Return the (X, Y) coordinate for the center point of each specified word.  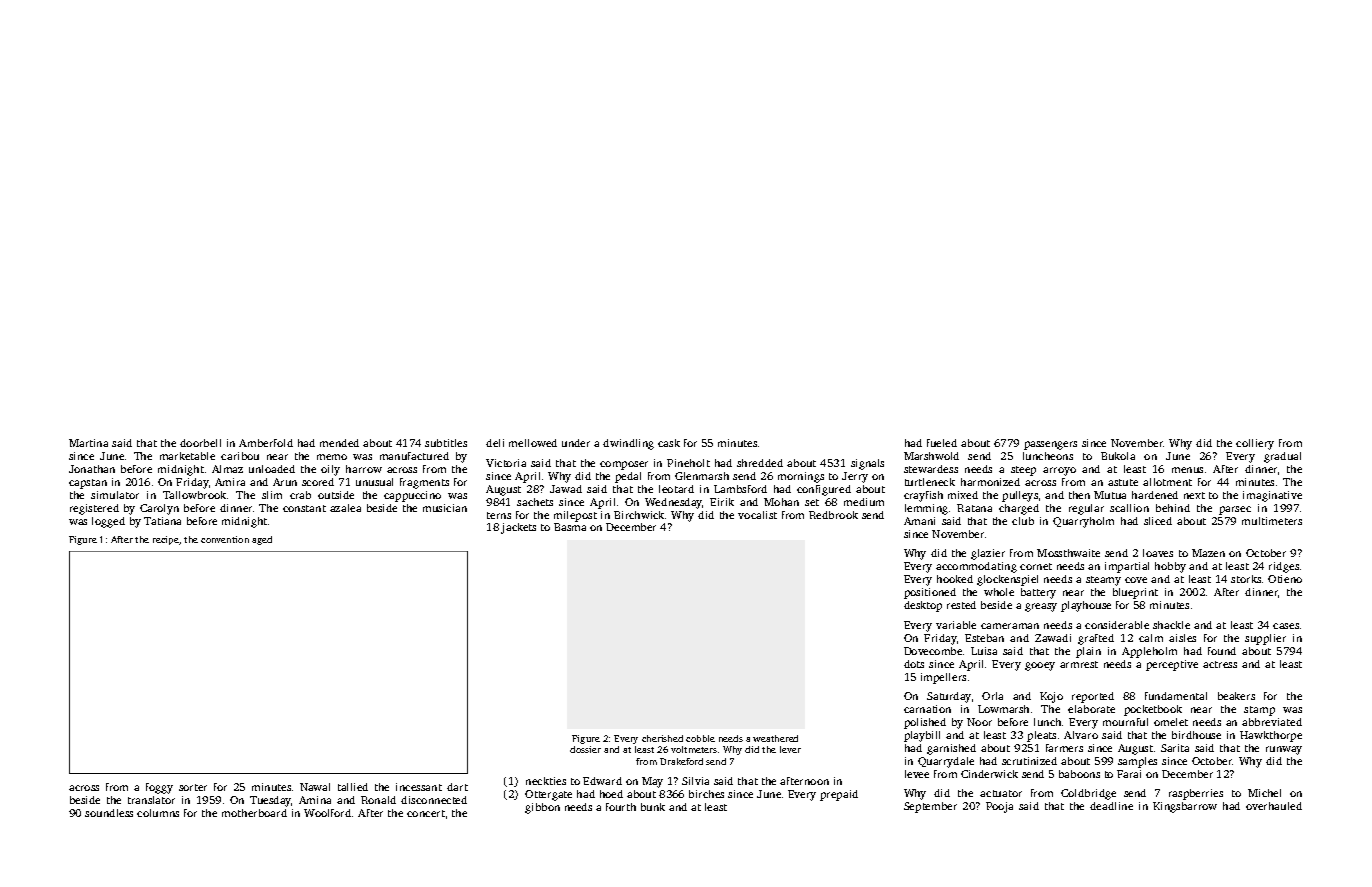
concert (426, 813)
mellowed (533, 443)
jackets (518, 528)
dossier (585, 749)
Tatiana (162, 521)
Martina (88, 443)
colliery (1255, 444)
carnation (927, 709)
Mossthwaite (1068, 553)
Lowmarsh (1003, 709)
